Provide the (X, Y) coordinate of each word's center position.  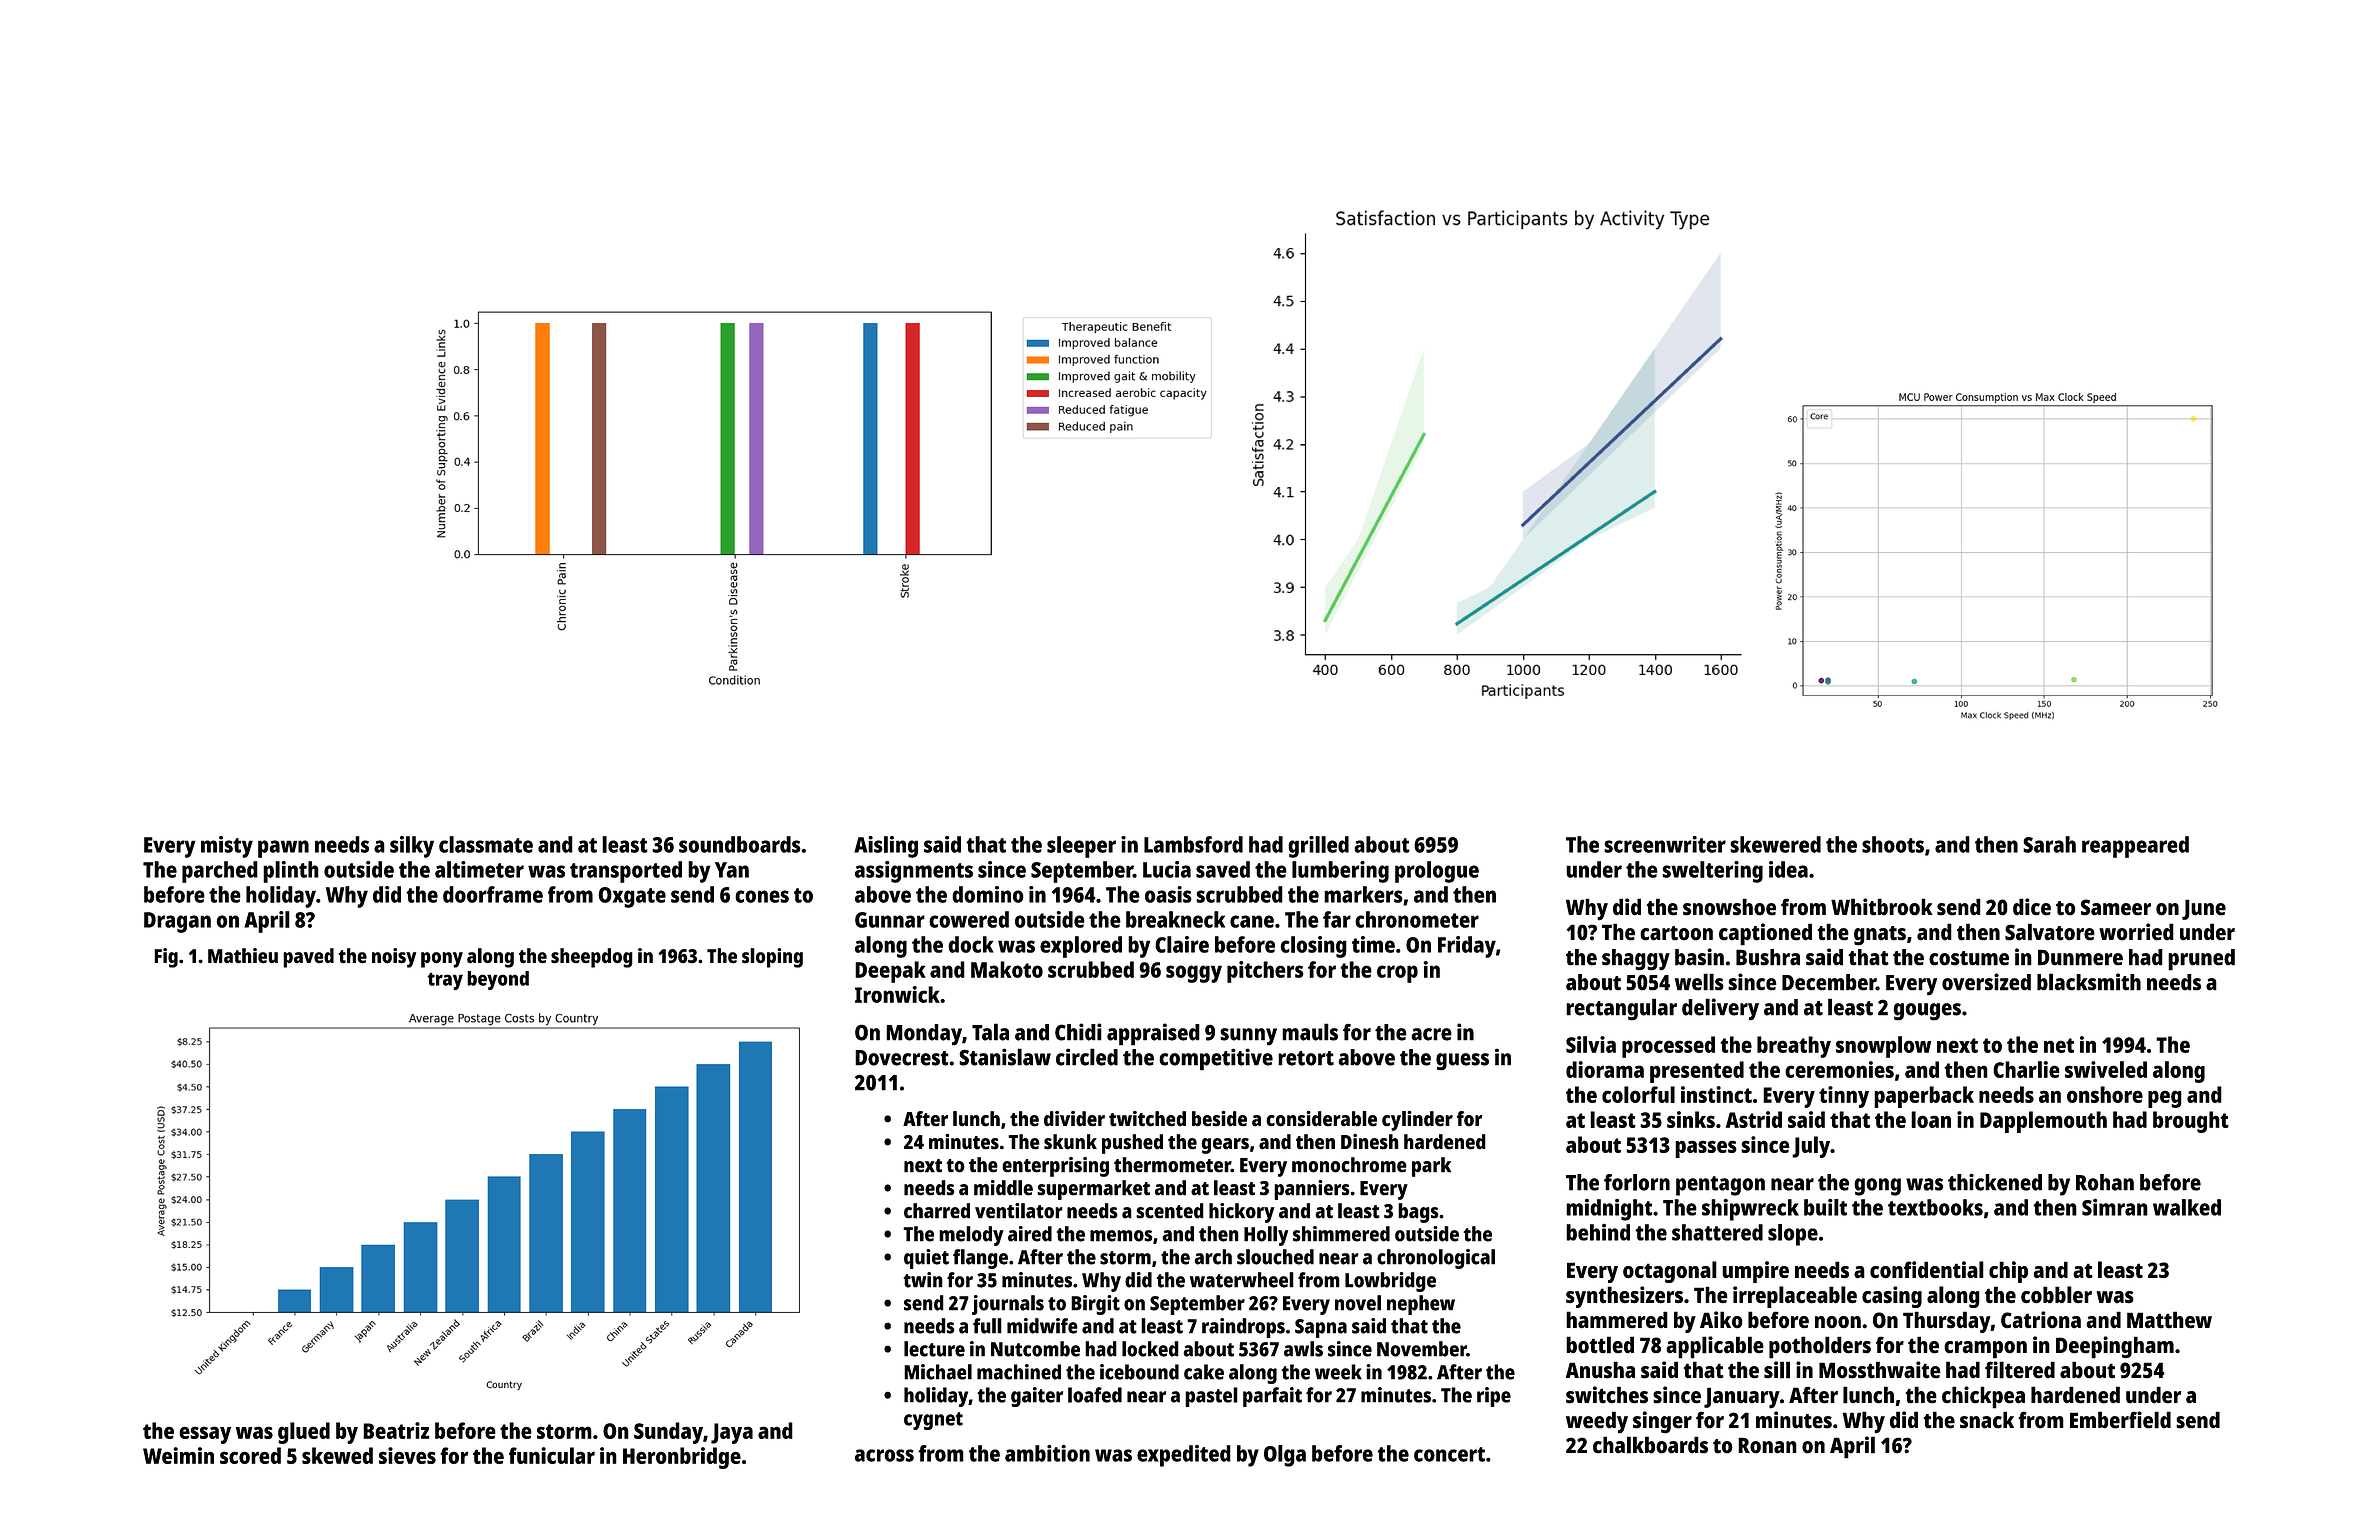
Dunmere (2080, 957)
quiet (926, 1259)
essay (205, 1435)
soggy (1194, 974)
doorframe (493, 894)
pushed (1132, 1144)
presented (1697, 1072)
